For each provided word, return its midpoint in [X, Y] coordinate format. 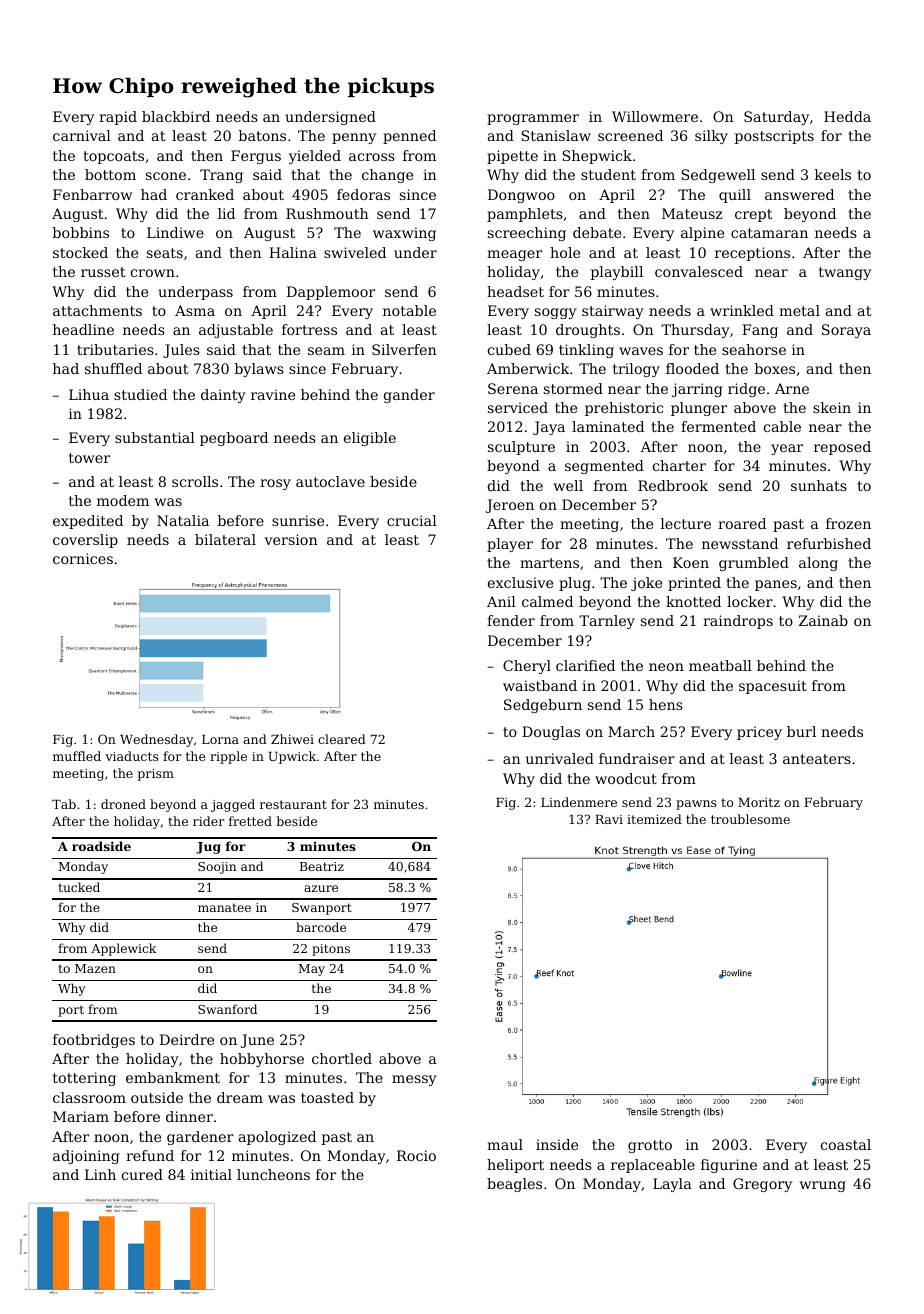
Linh [100, 1174]
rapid [118, 118]
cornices [83, 558]
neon [666, 667]
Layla [672, 1185]
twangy [845, 273]
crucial [412, 520]
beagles [514, 1185]
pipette [512, 157]
